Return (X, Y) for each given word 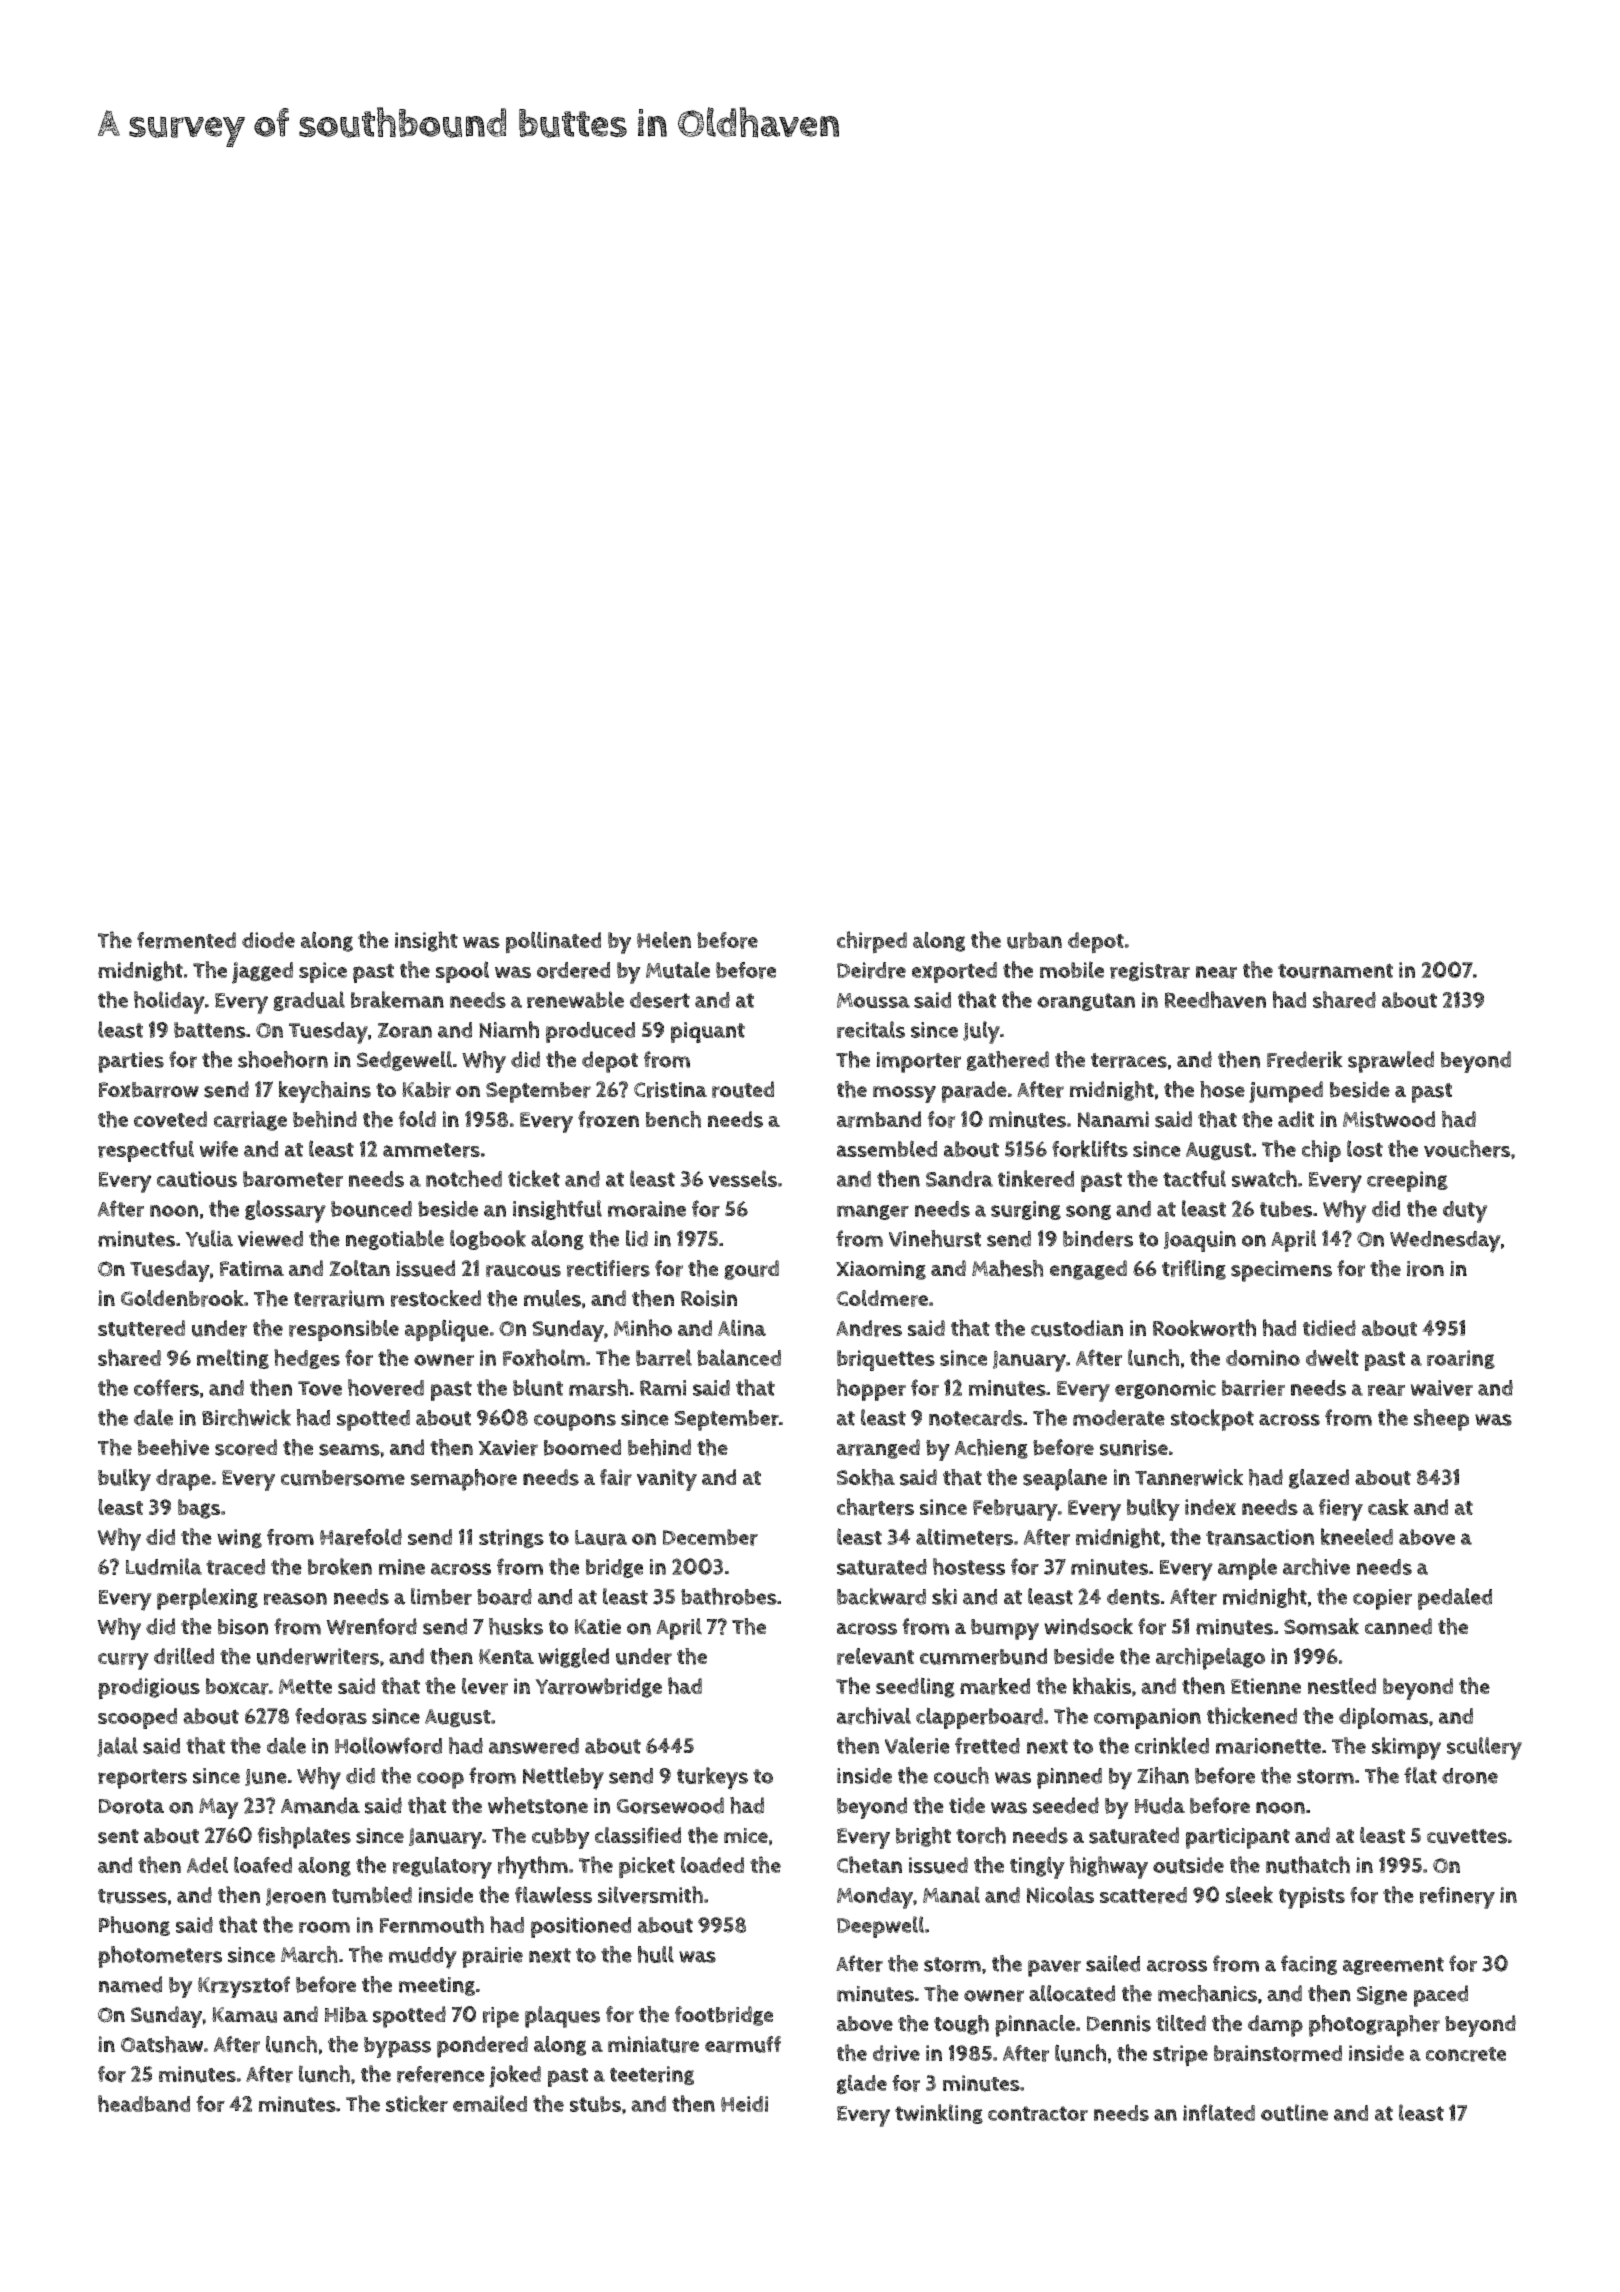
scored (246, 1447)
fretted (987, 1745)
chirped (872, 942)
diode (268, 940)
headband (144, 2103)
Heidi (744, 2104)
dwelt (1332, 1357)
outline (1294, 2112)
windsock (1088, 1626)
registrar (1150, 972)
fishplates (304, 1838)
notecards (976, 1418)
